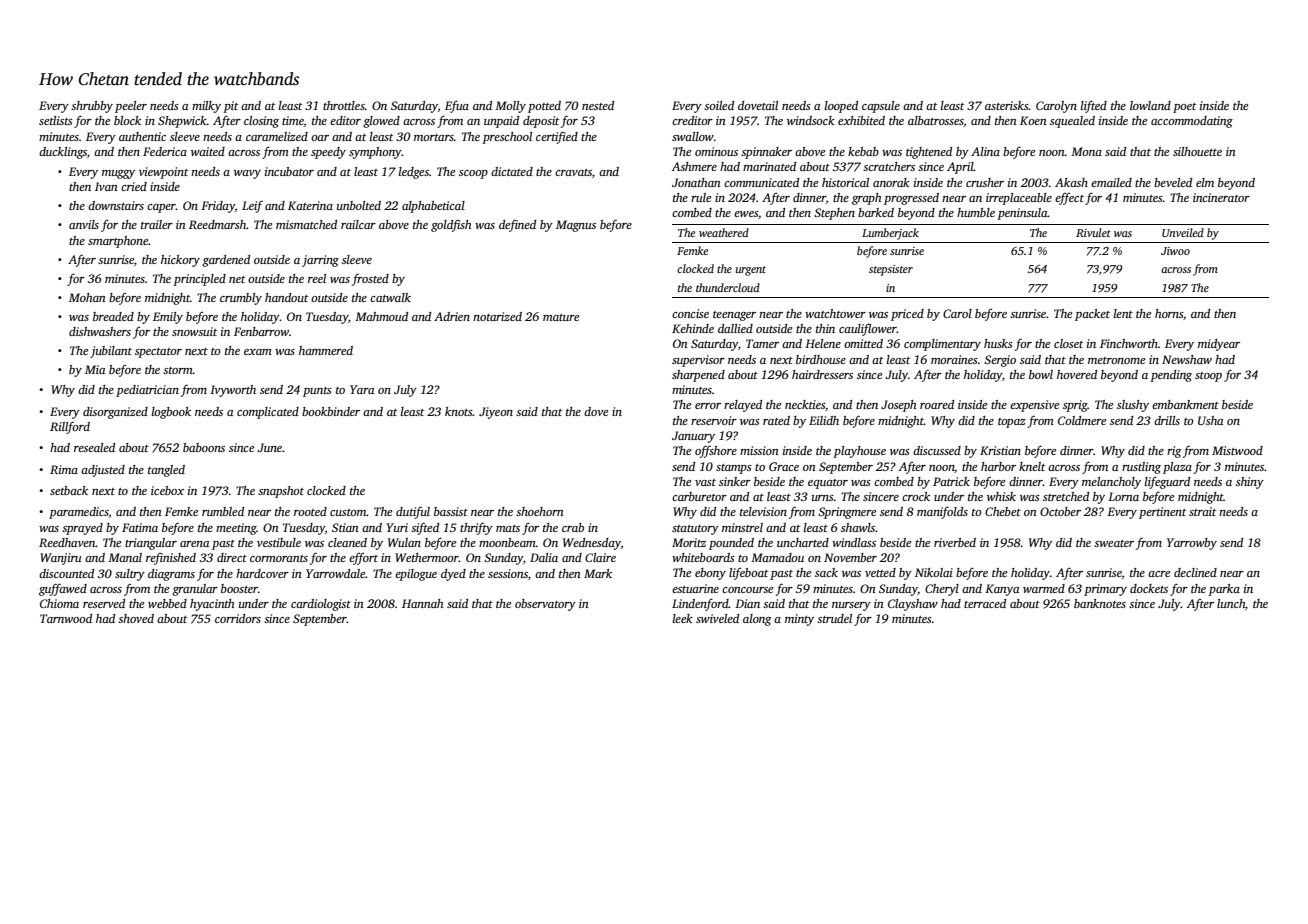 Image resolution: width=1308 pixels, height=924 pixels. I want to click on barked, so click(876, 212).
